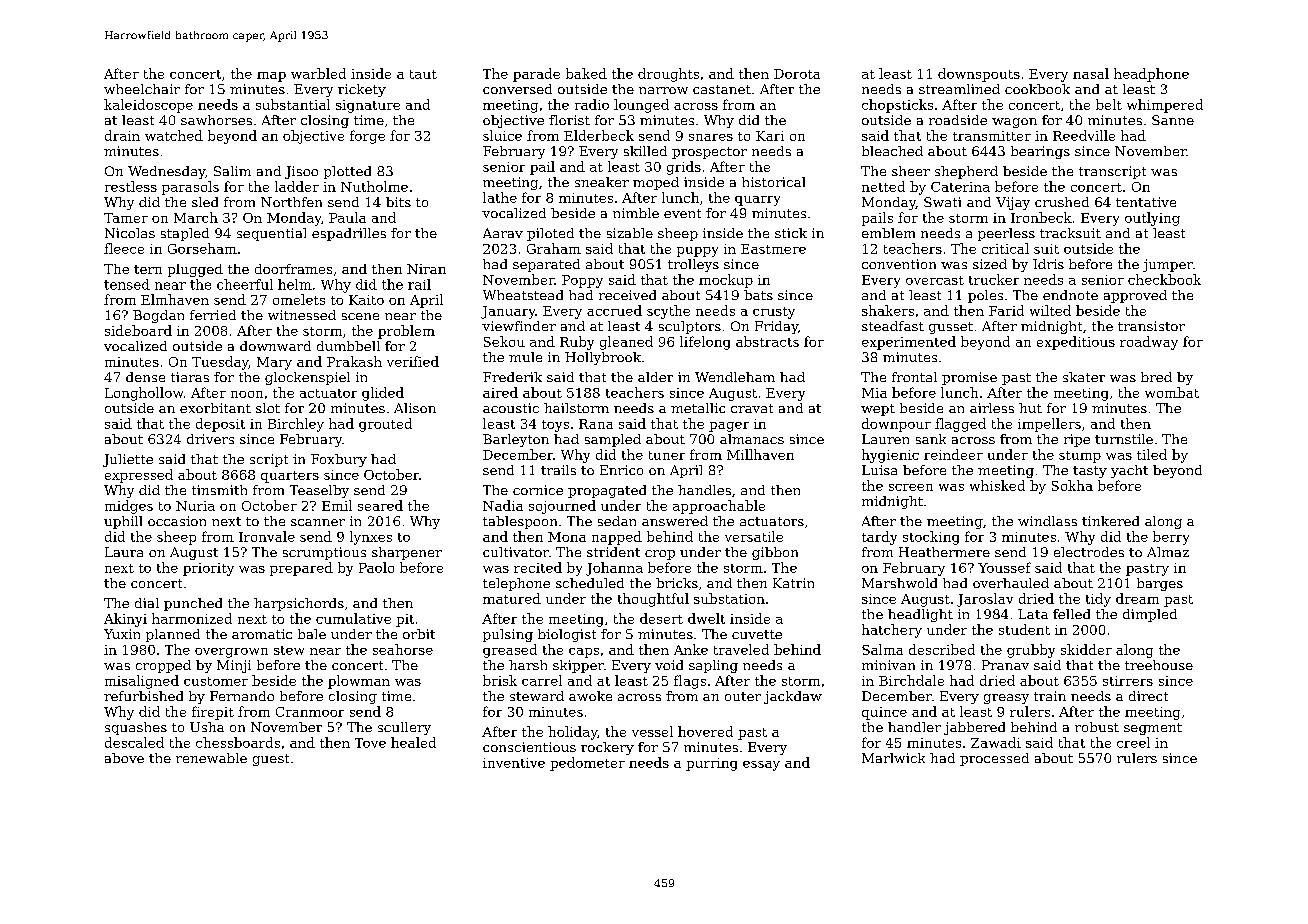 This screenshot has width=1308, height=924. What do you see at coordinates (1004, 567) in the screenshot?
I see `Youssef` at bounding box center [1004, 567].
